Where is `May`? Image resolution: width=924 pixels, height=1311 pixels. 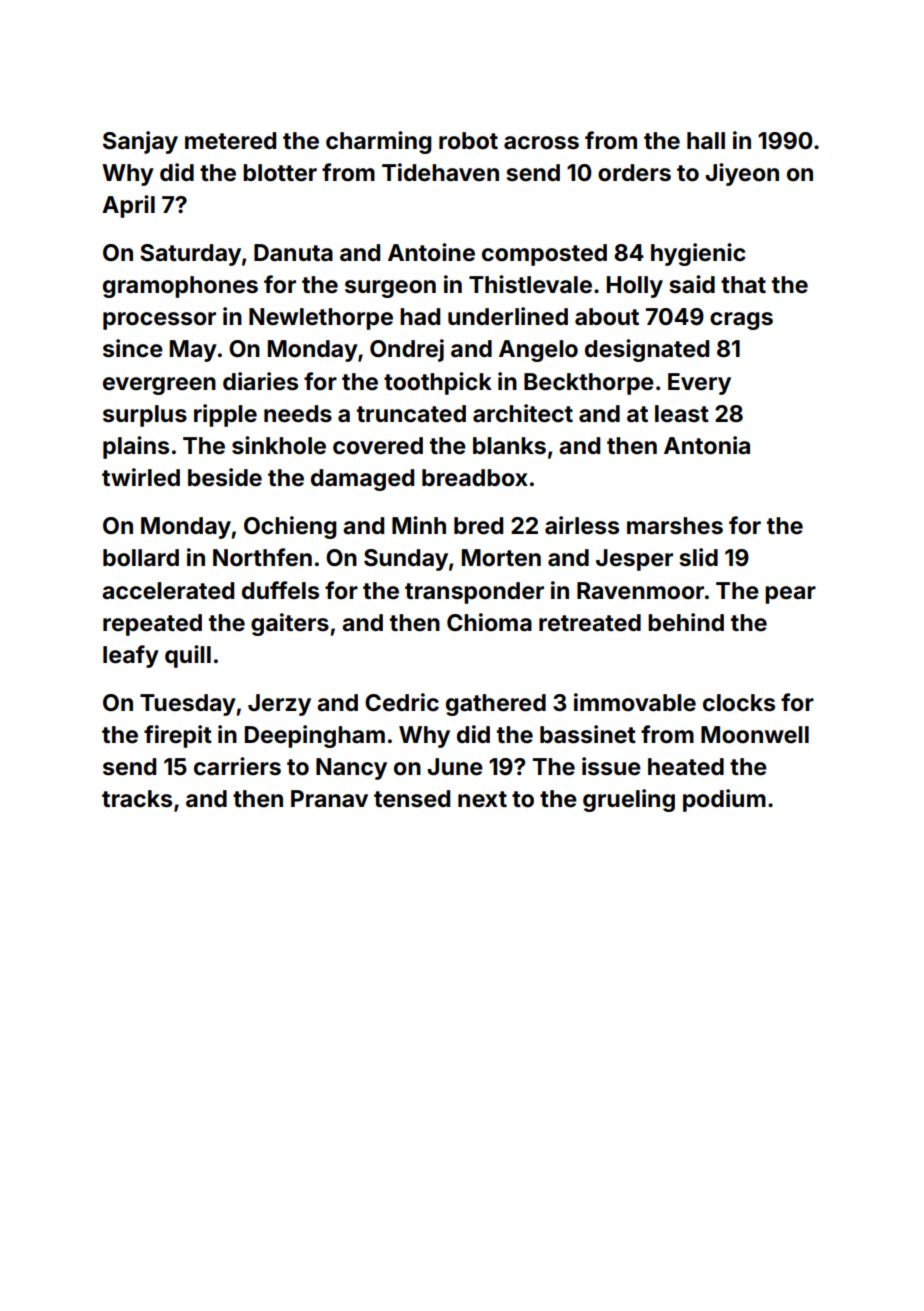
May is located at coordinates (193, 351).
